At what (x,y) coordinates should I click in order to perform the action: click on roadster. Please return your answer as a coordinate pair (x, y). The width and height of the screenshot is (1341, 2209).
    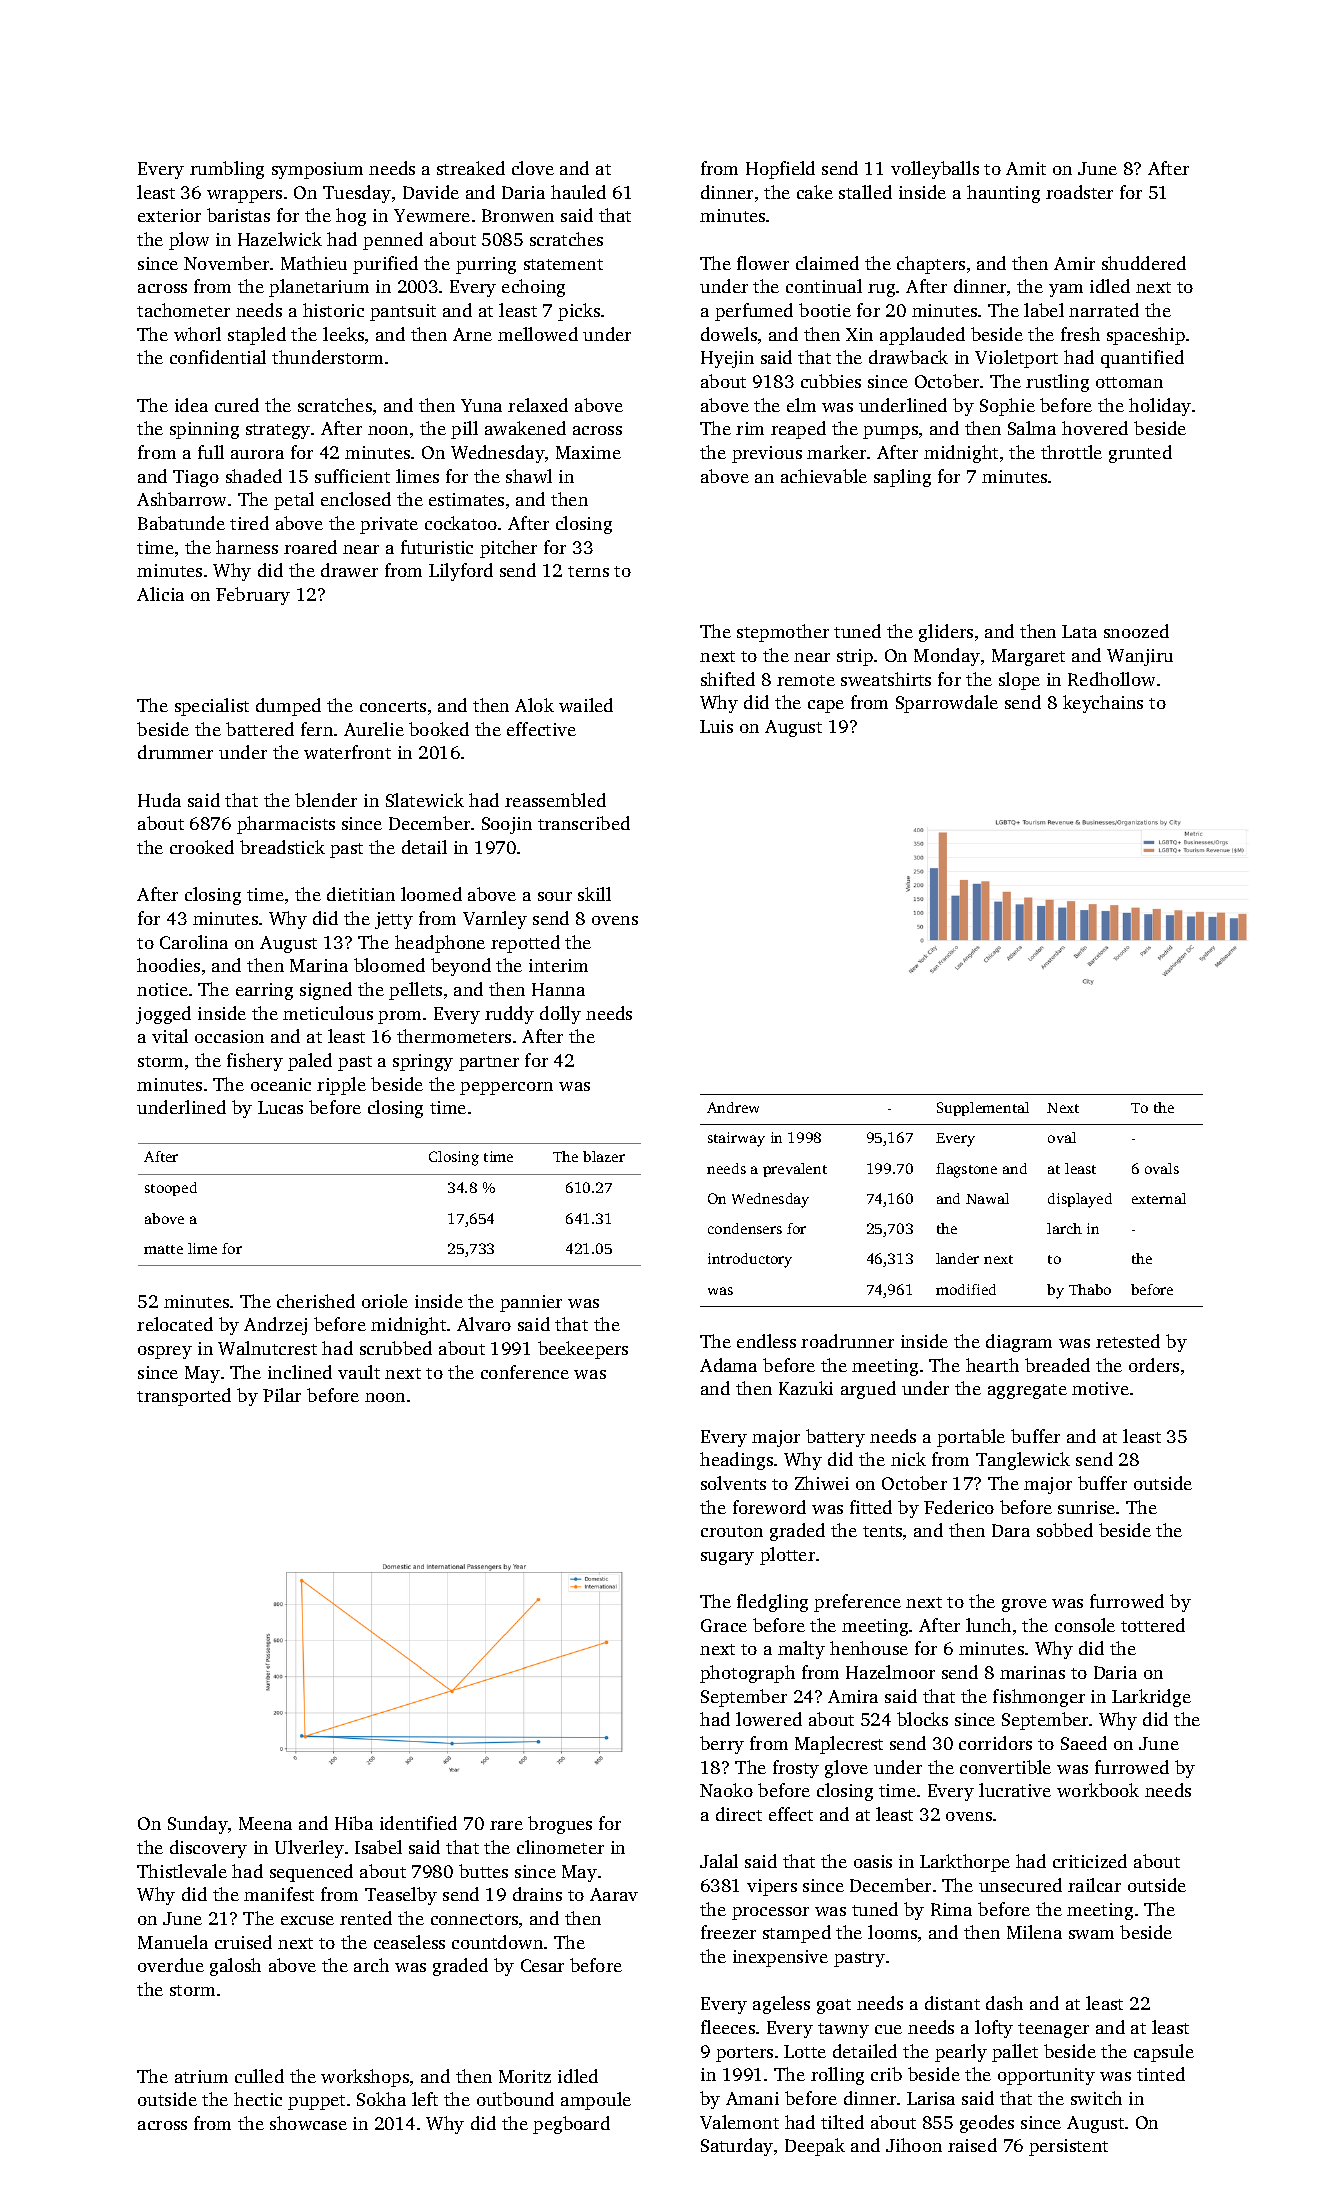
    Looking at the image, I should click on (1079, 192).
